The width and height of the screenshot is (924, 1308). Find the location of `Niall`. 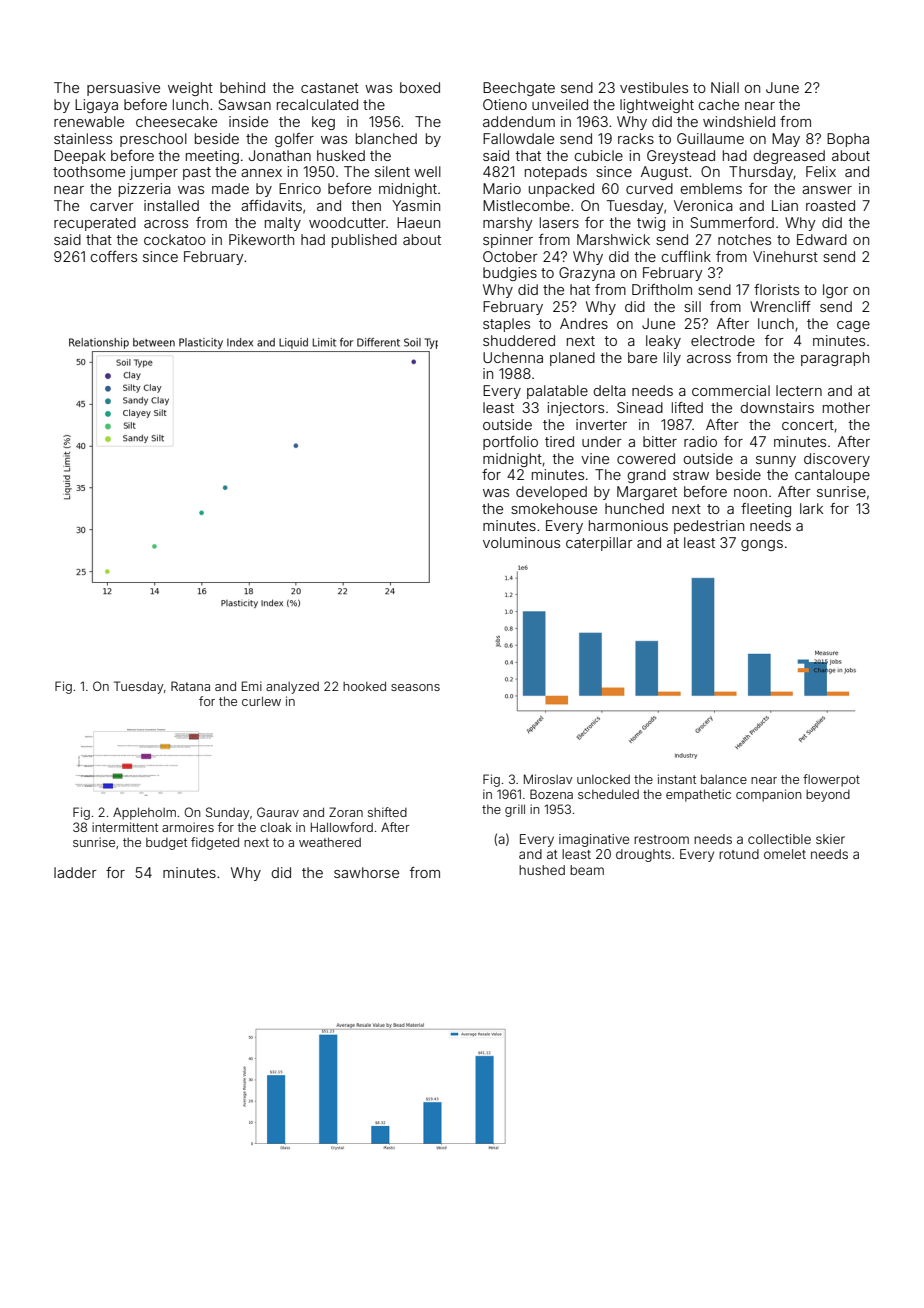

Niall is located at coordinates (725, 87).
